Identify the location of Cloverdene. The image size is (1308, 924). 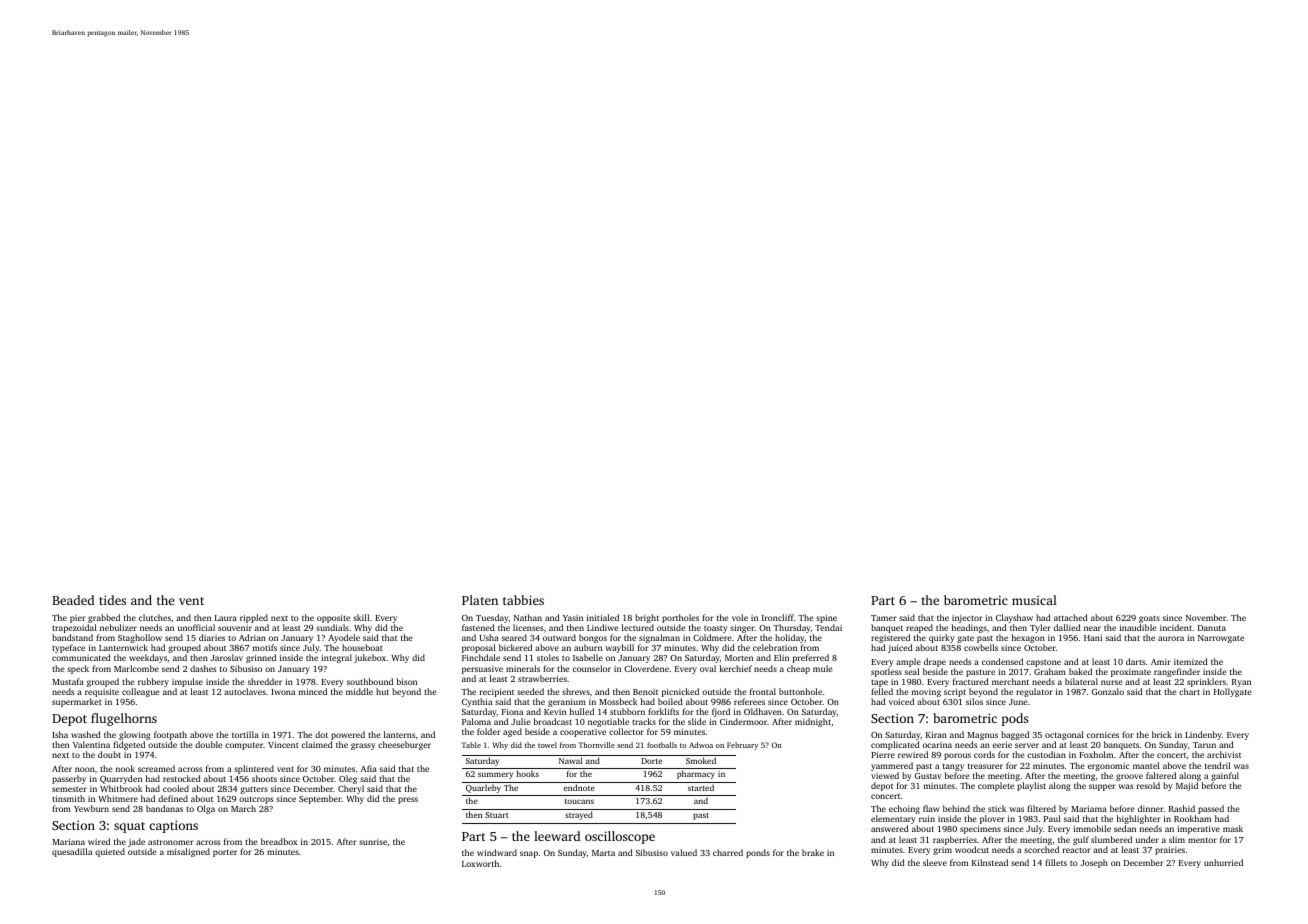
(646, 668).
